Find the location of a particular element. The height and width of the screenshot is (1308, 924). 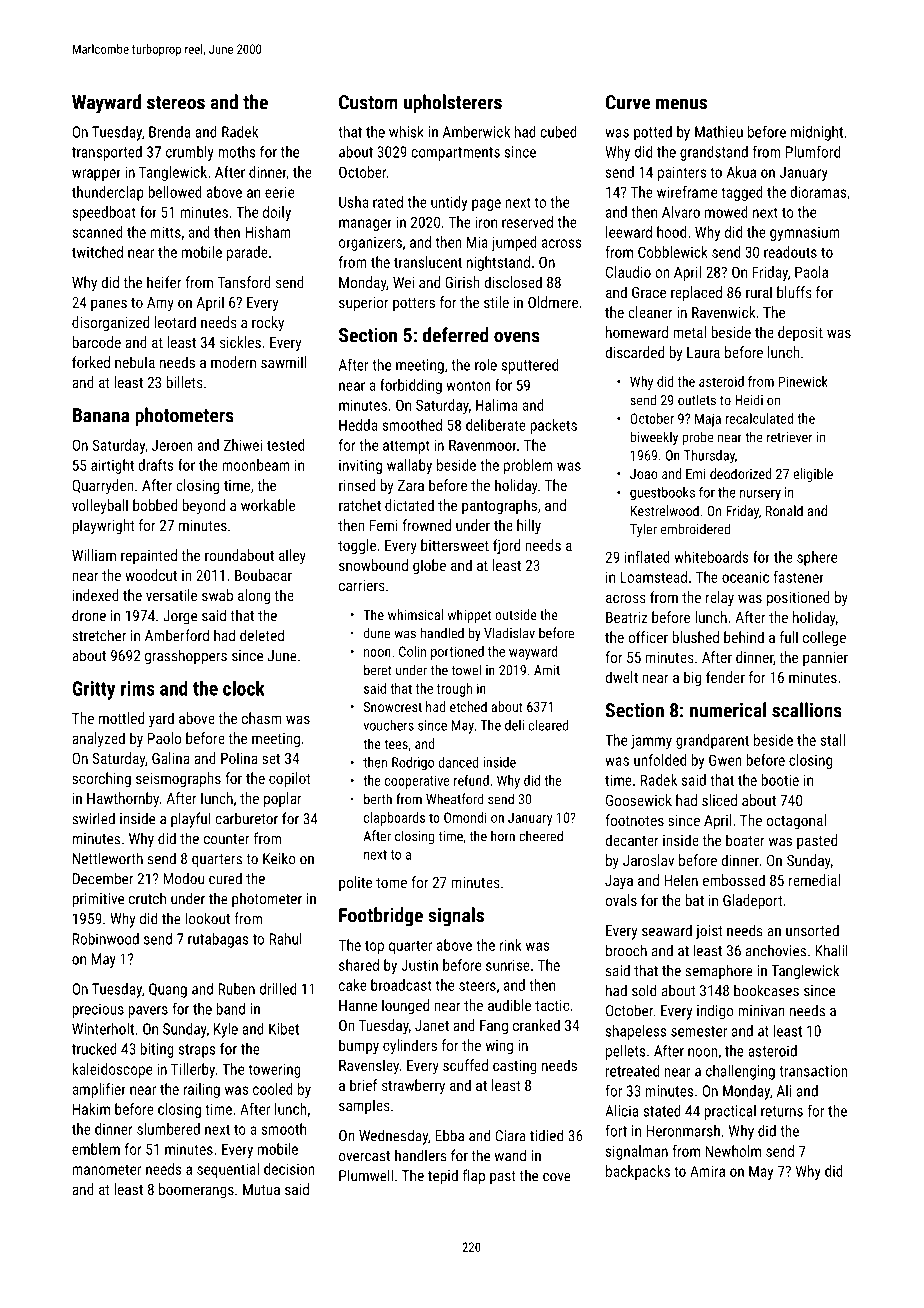

broadcast is located at coordinates (401, 985).
